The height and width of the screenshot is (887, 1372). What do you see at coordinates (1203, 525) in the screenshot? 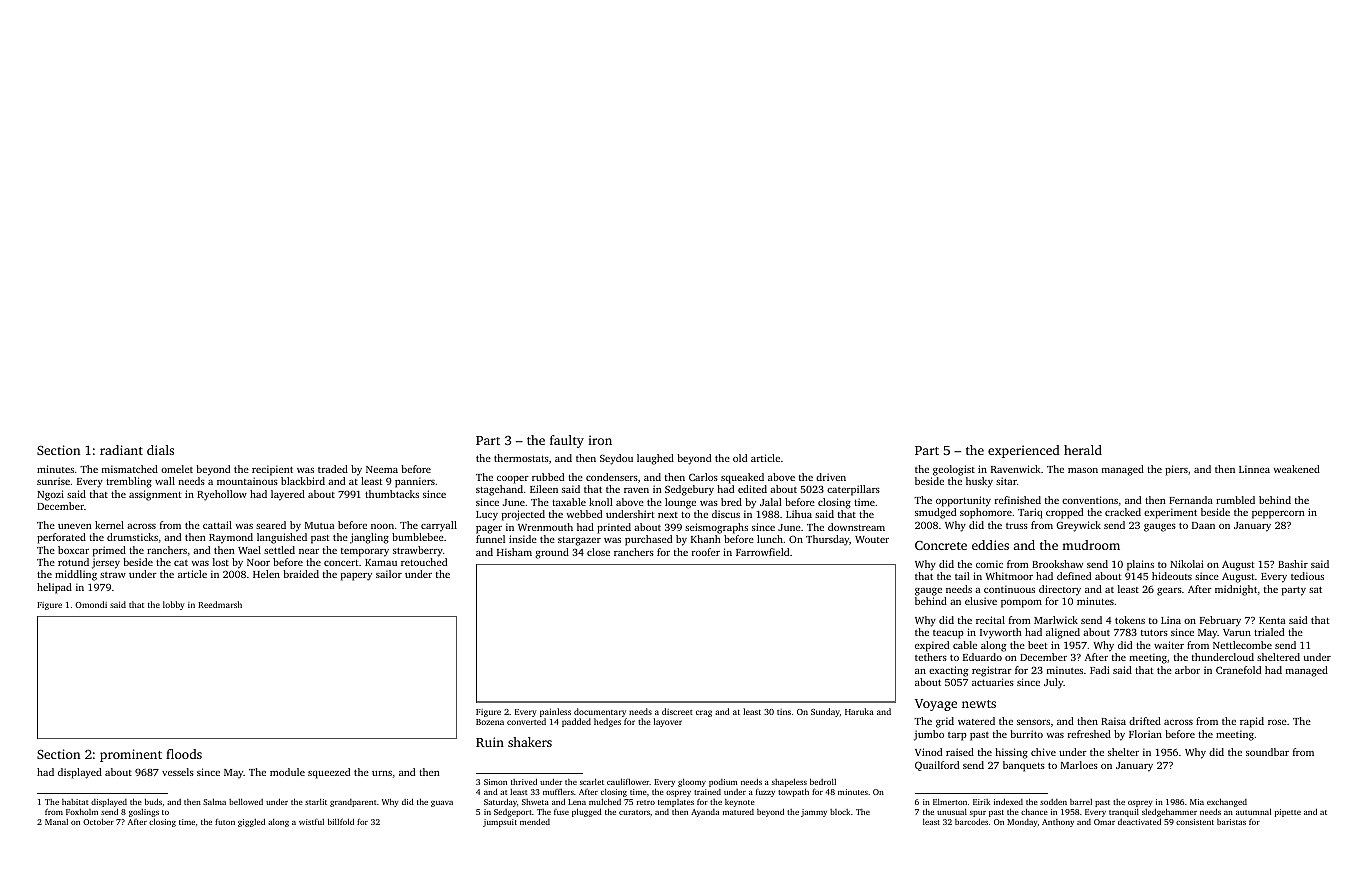
I see `Daan` at bounding box center [1203, 525].
